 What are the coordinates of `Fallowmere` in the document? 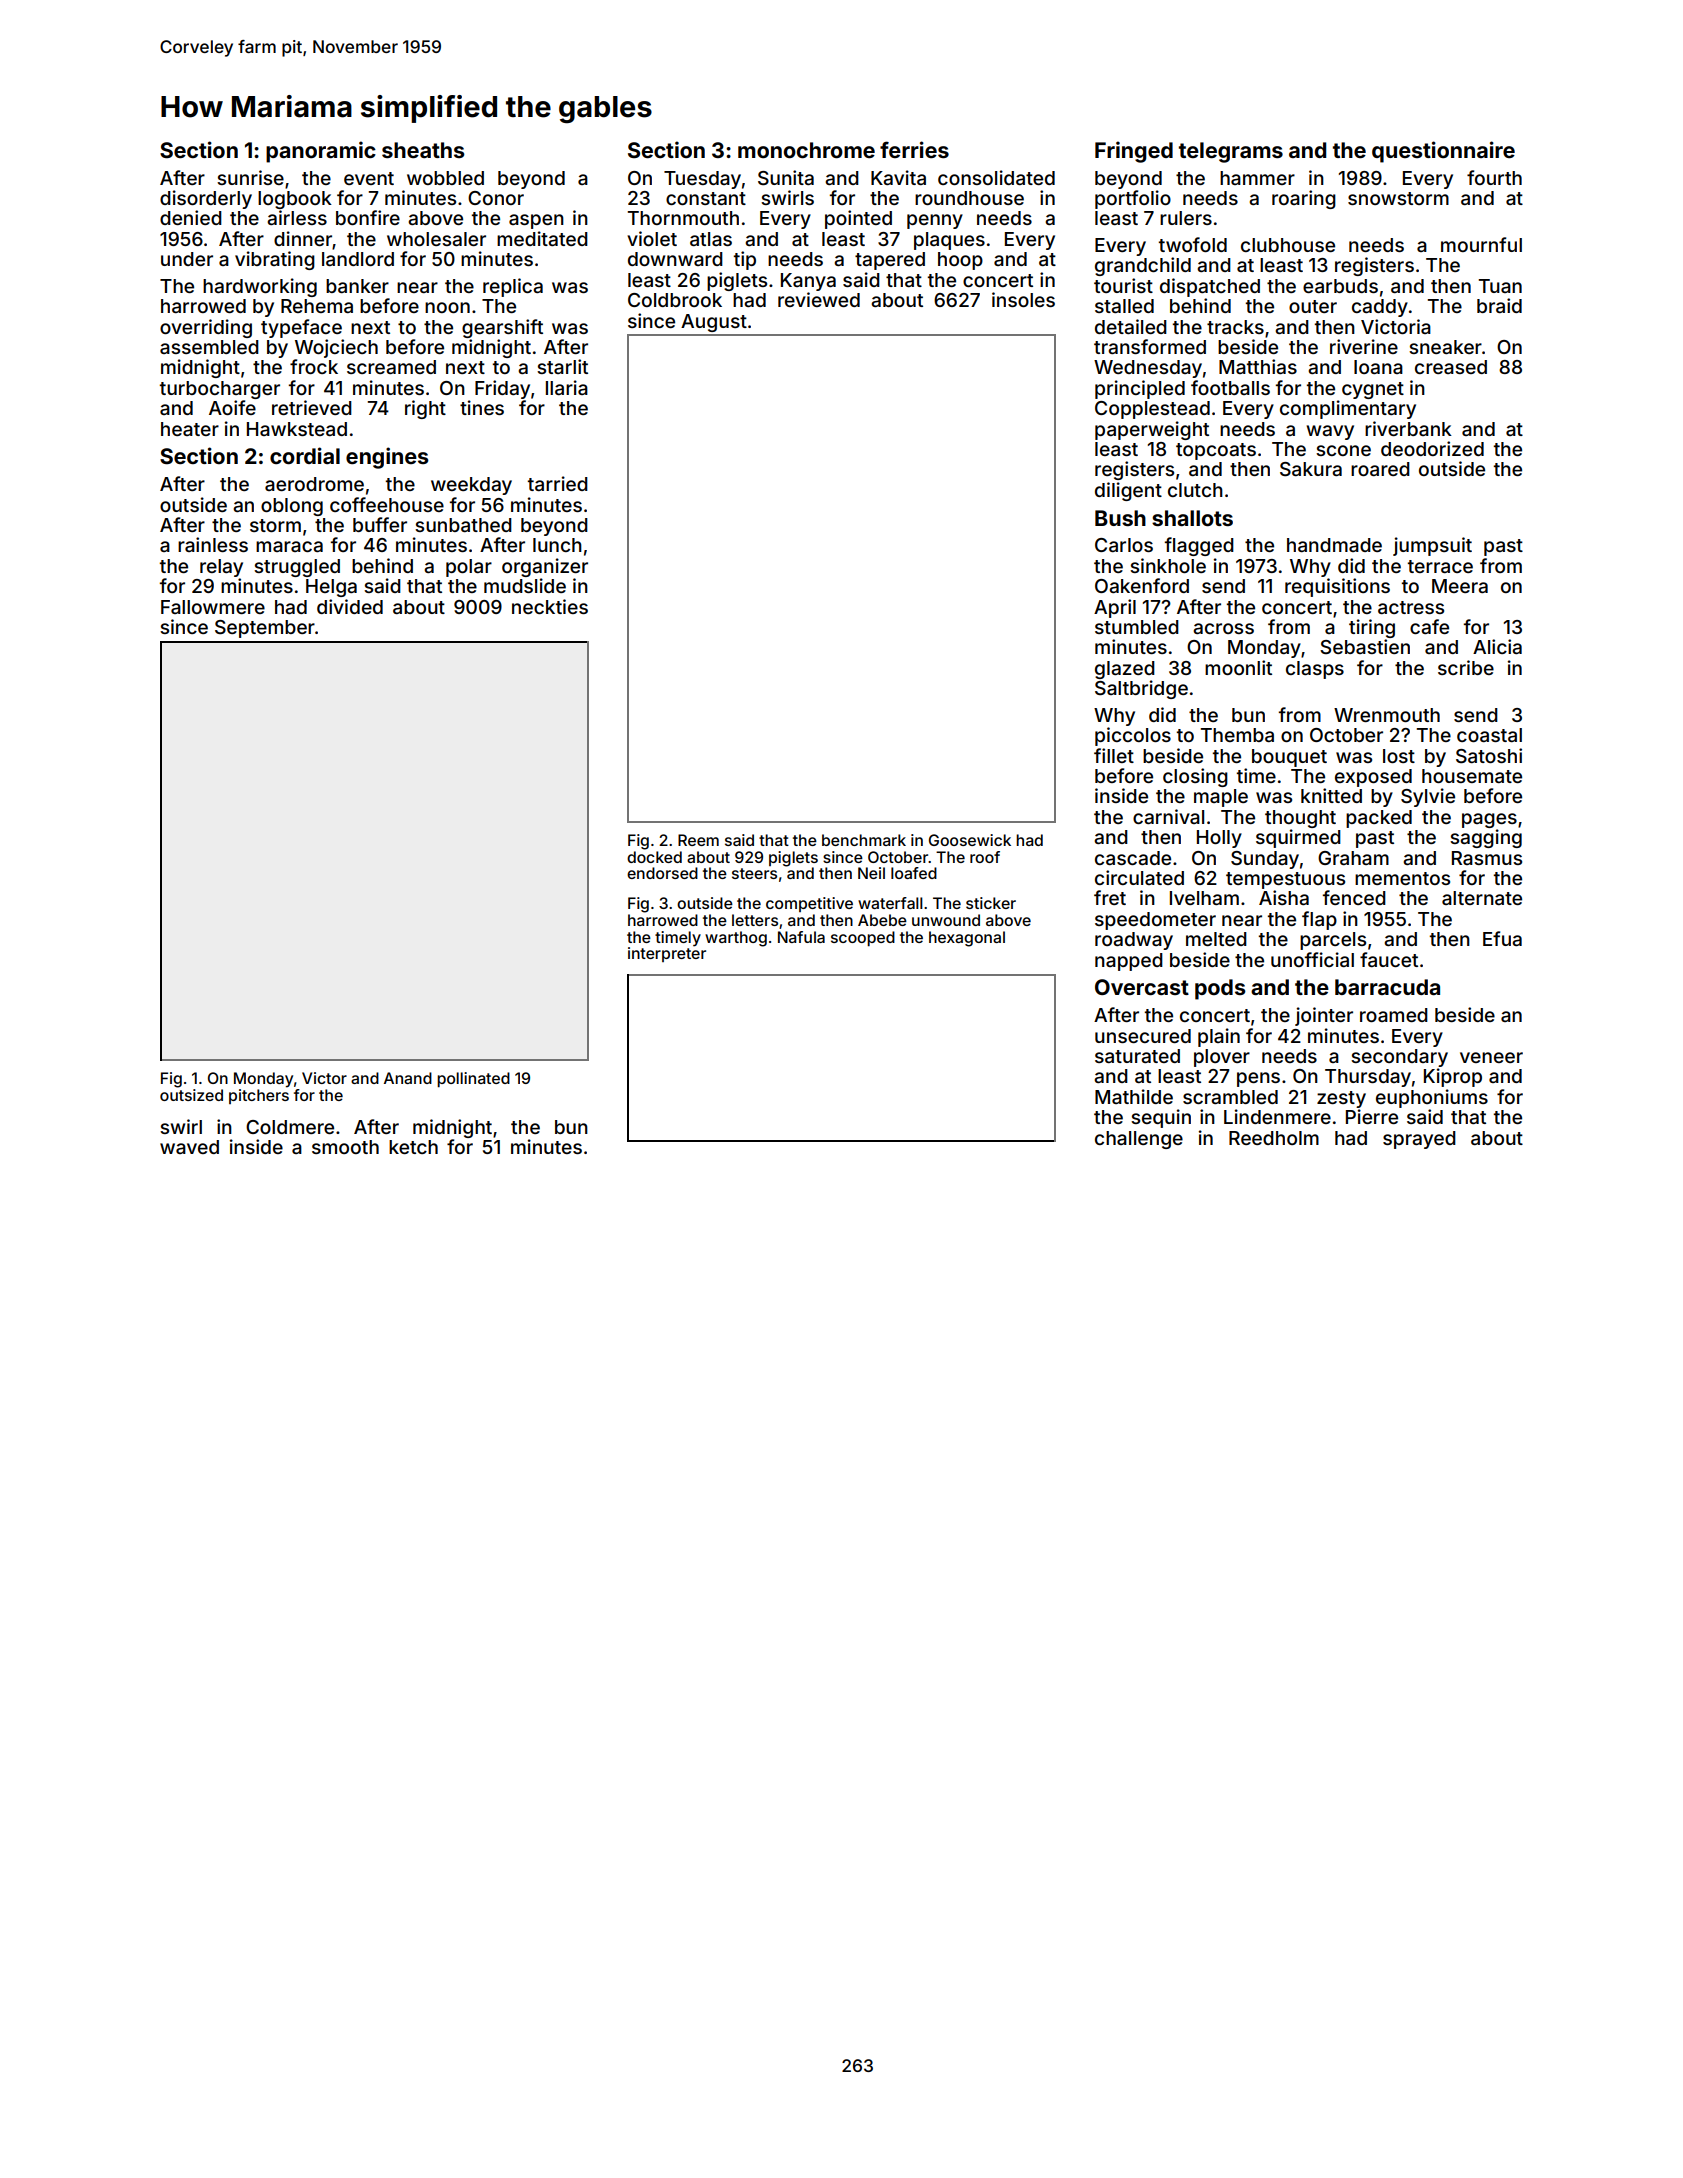 It's located at (213, 607).
